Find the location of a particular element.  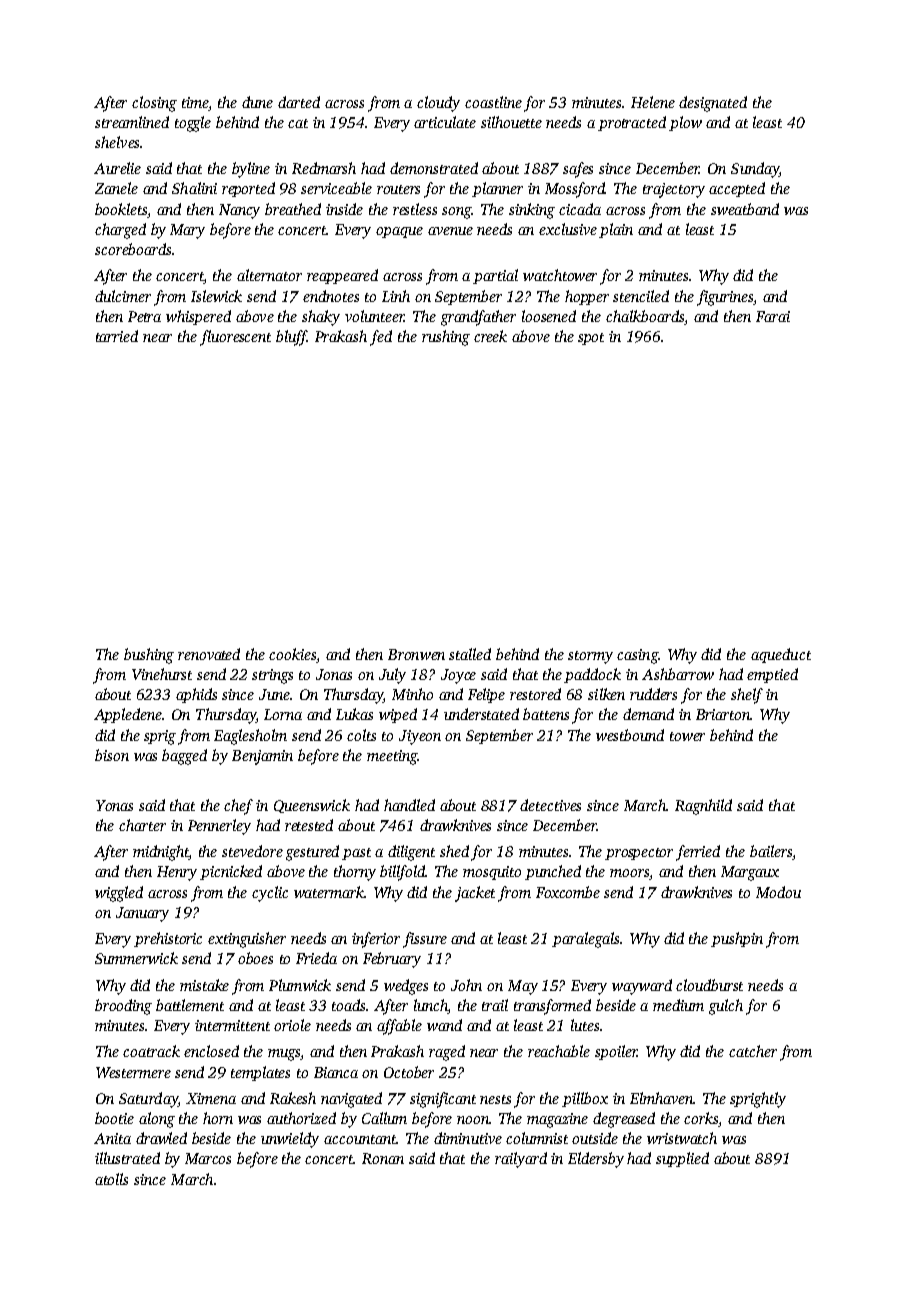

stormy is located at coordinates (590, 657).
